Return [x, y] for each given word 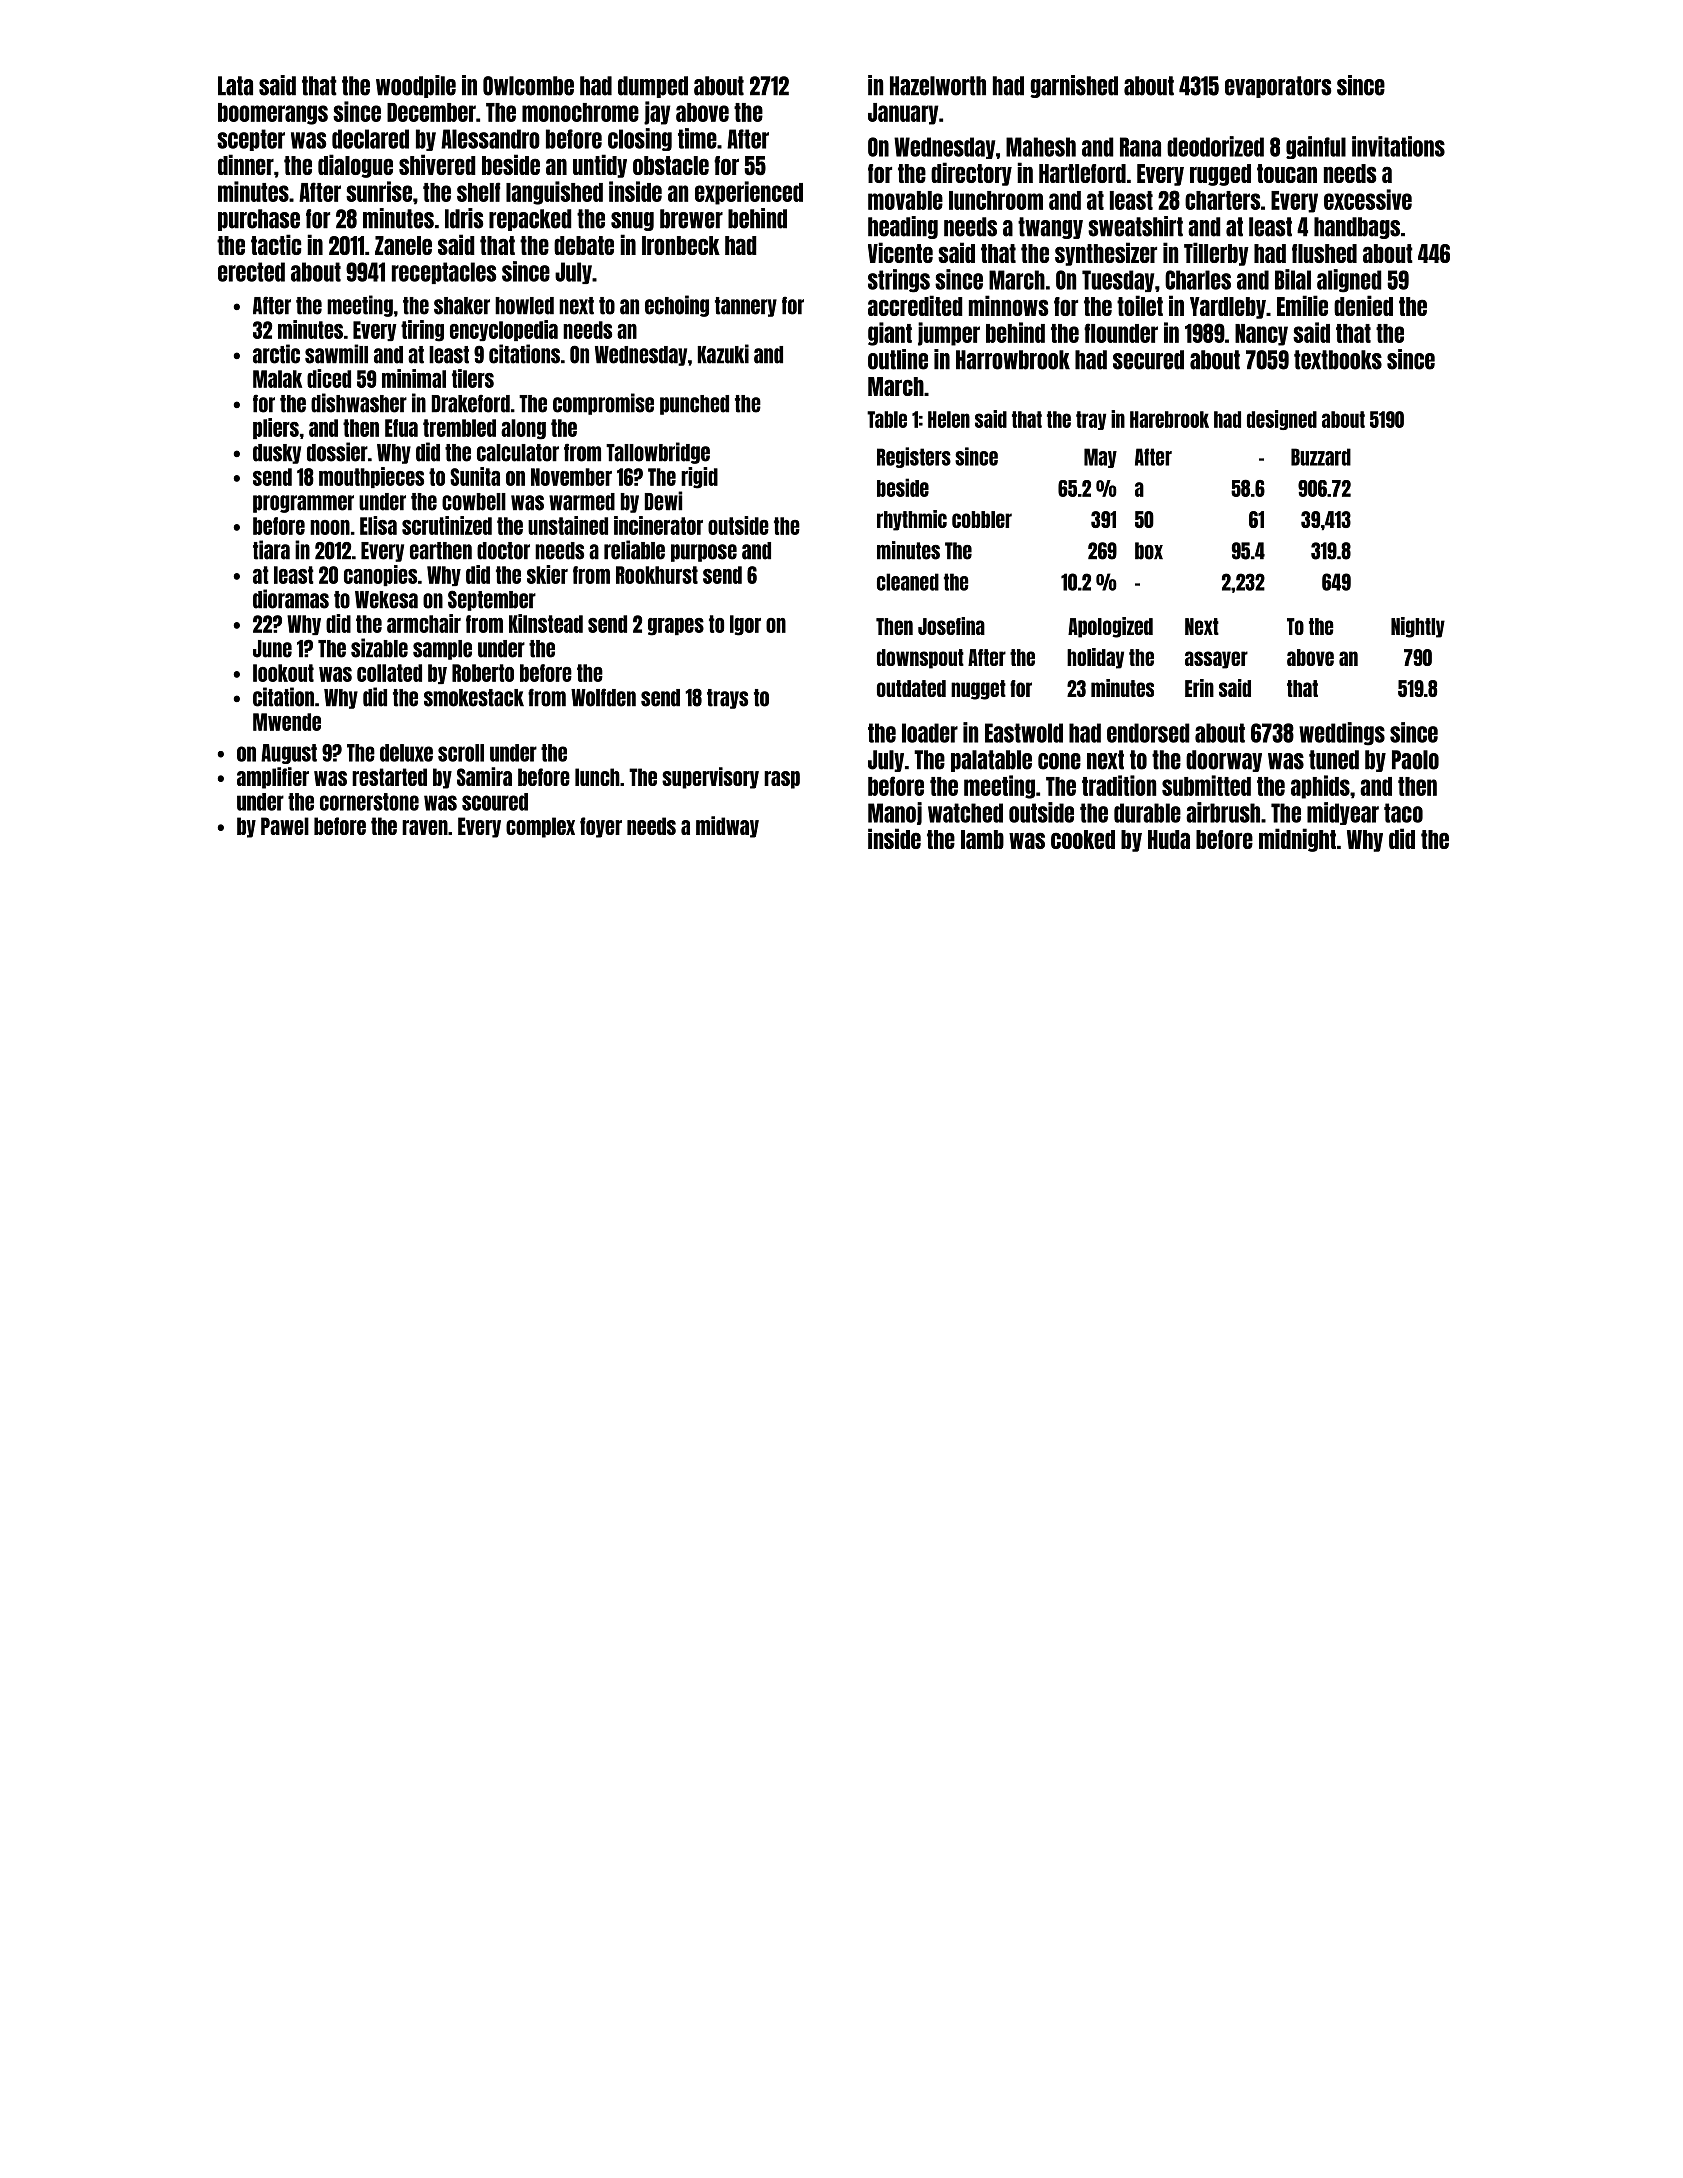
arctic [276, 354]
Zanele [403, 245]
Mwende [287, 722]
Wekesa [386, 600]
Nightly [1418, 627]
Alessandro [490, 139]
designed [1282, 420]
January [903, 114]
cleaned [908, 582]
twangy [1050, 228]
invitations [1398, 146]
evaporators [1278, 87]
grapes [676, 627]
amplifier [273, 778]
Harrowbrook [1013, 360]
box [1149, 551]
